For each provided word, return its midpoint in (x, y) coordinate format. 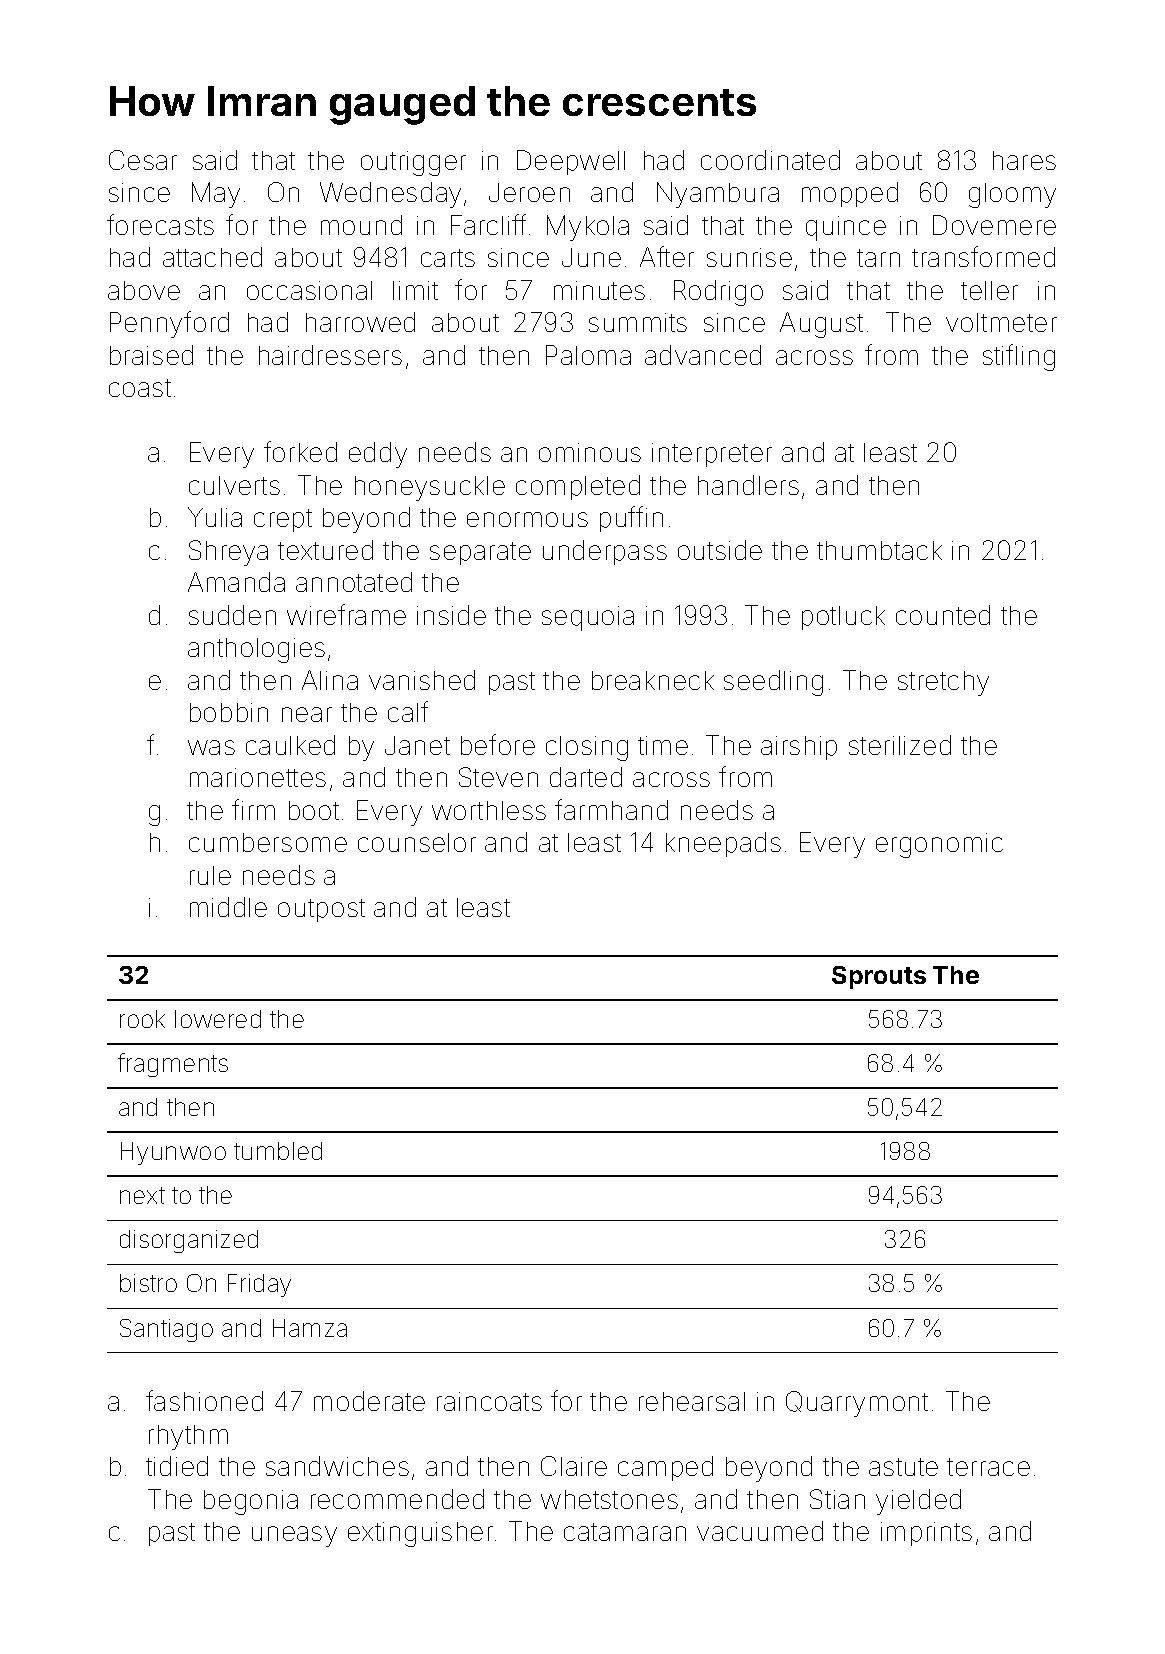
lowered (218, 1019)
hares (1024, 160)
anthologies (256, 650)
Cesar (143, 160)
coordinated (770, 160)
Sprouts (879, 977)
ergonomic (939, 845)
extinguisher (420, 1534)
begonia (251, 1502)
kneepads (723, 844)
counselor (417, 842)
